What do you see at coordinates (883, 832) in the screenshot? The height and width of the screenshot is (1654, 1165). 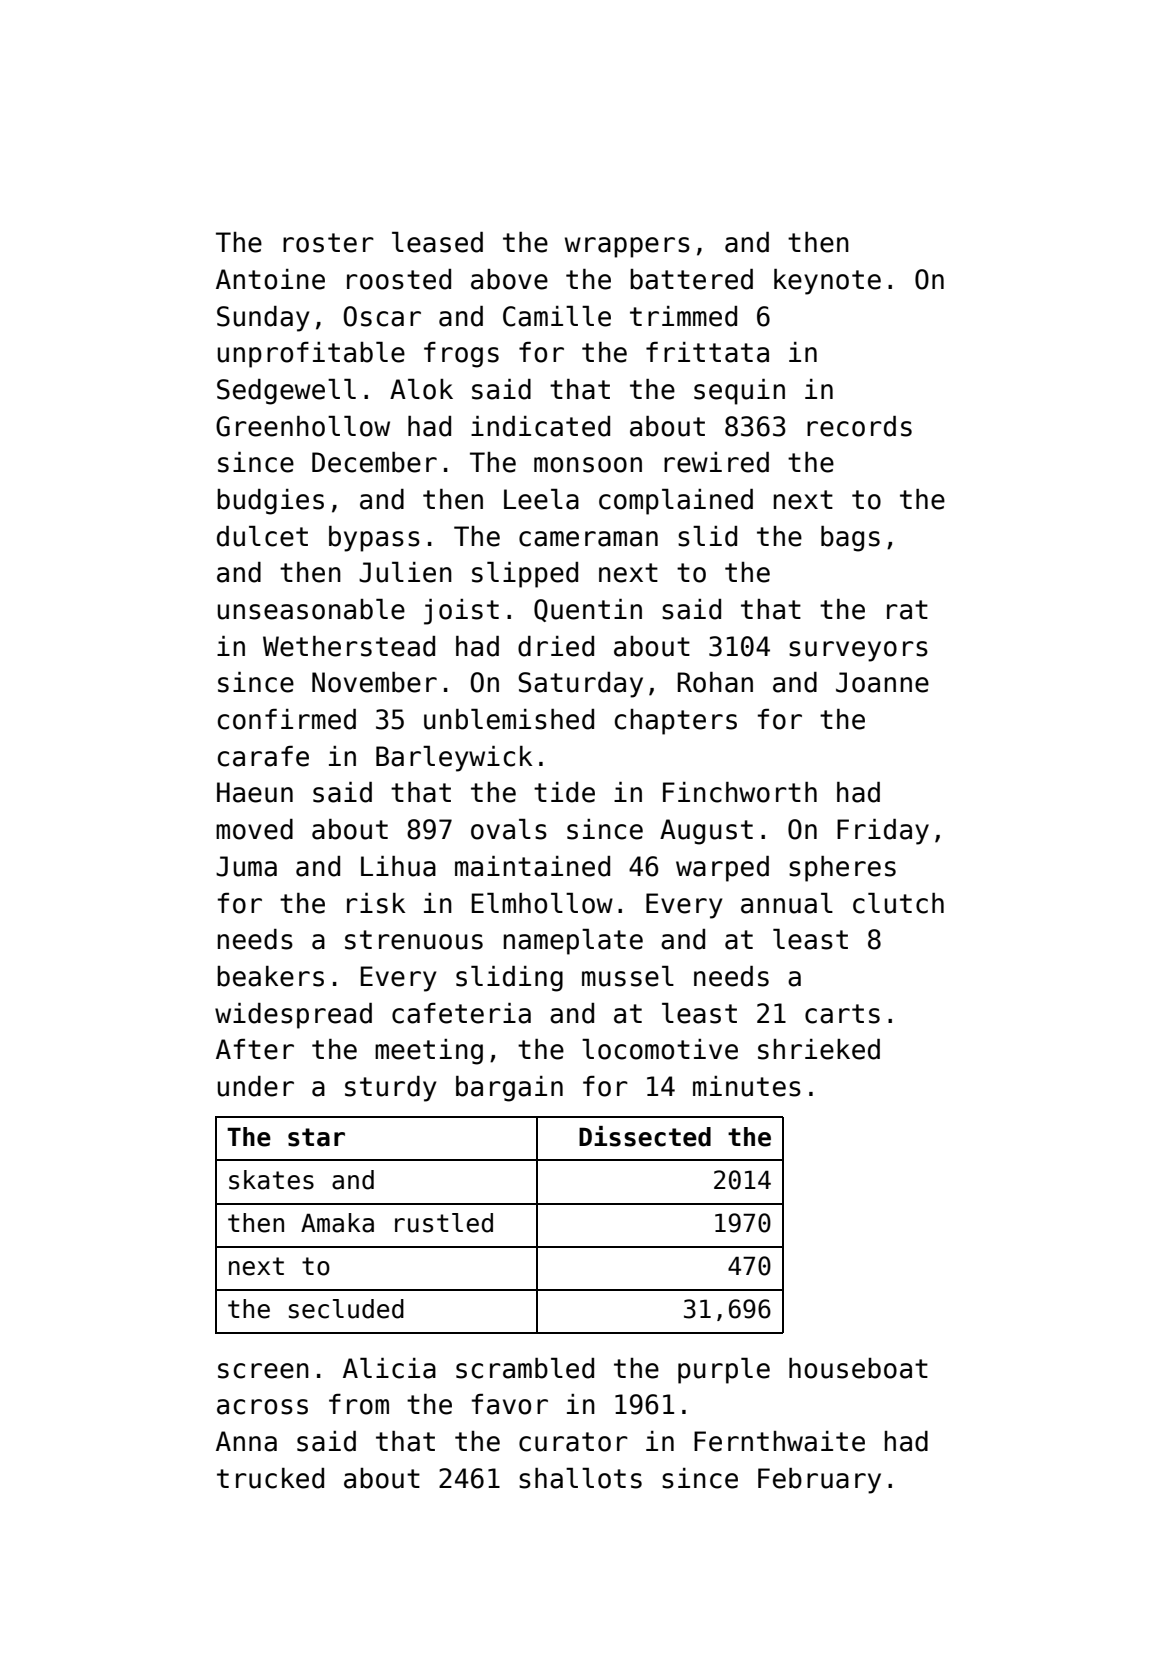 I see `Friday` at bounding box center [883, 832].
